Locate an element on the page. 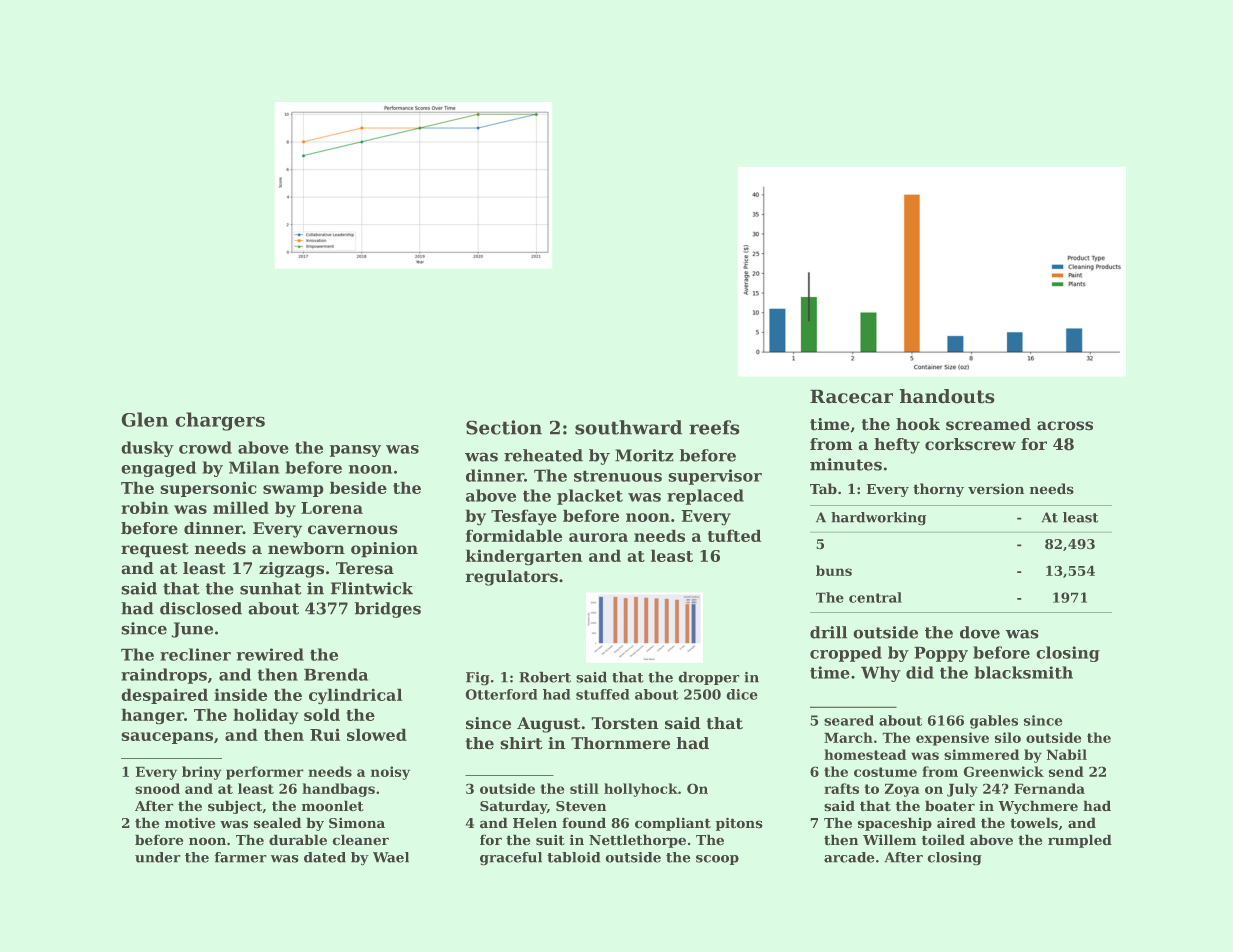 This image has height=952, width=1233. Helen is located at coordinates (535, 823).
